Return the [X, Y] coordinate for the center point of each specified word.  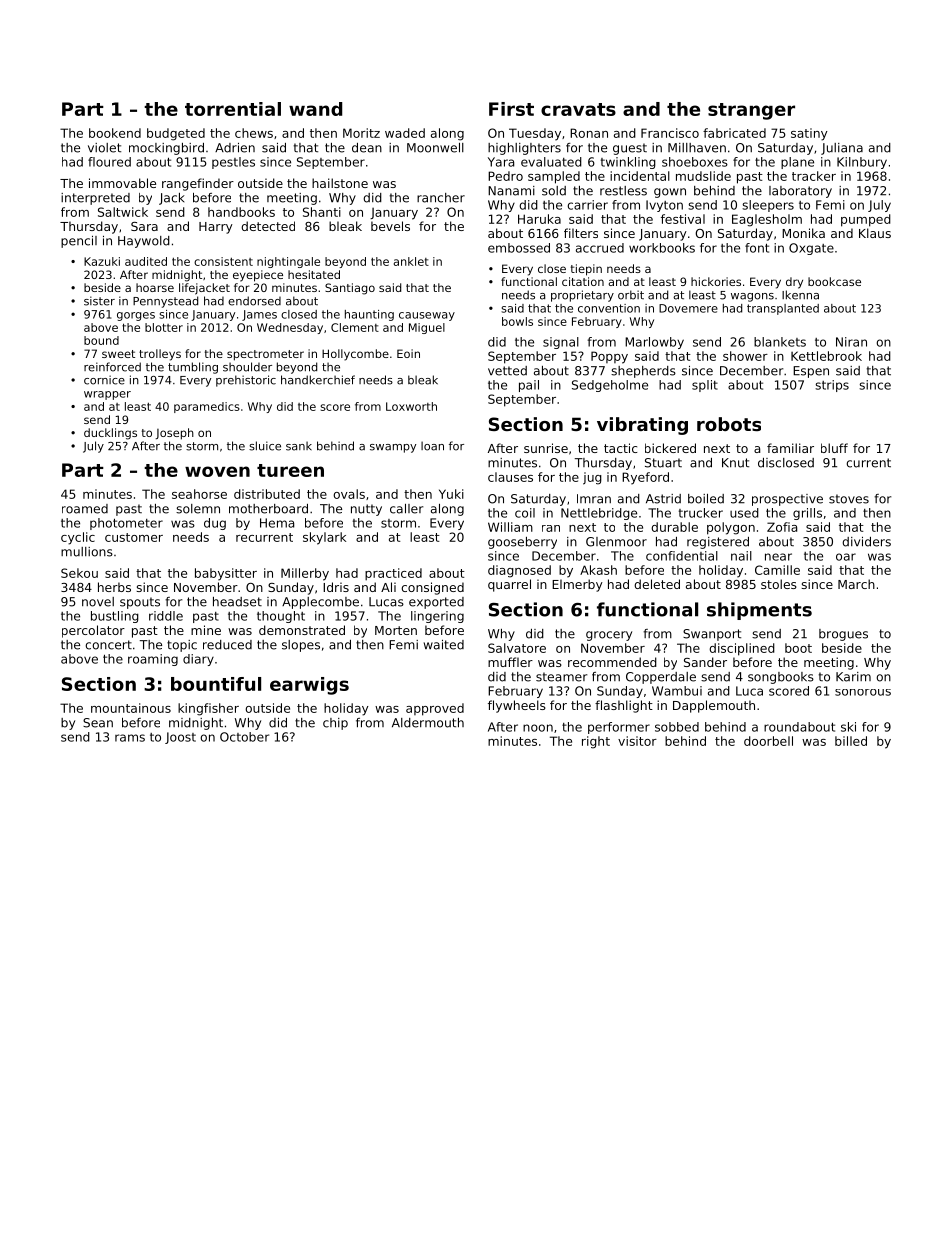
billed [851, 741]
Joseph [175, 434]
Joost [180, 738]
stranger [751, 111]
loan [432, 446]
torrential [233, 109]
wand [315, 109]
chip [335, 724]
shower [745, 356]
